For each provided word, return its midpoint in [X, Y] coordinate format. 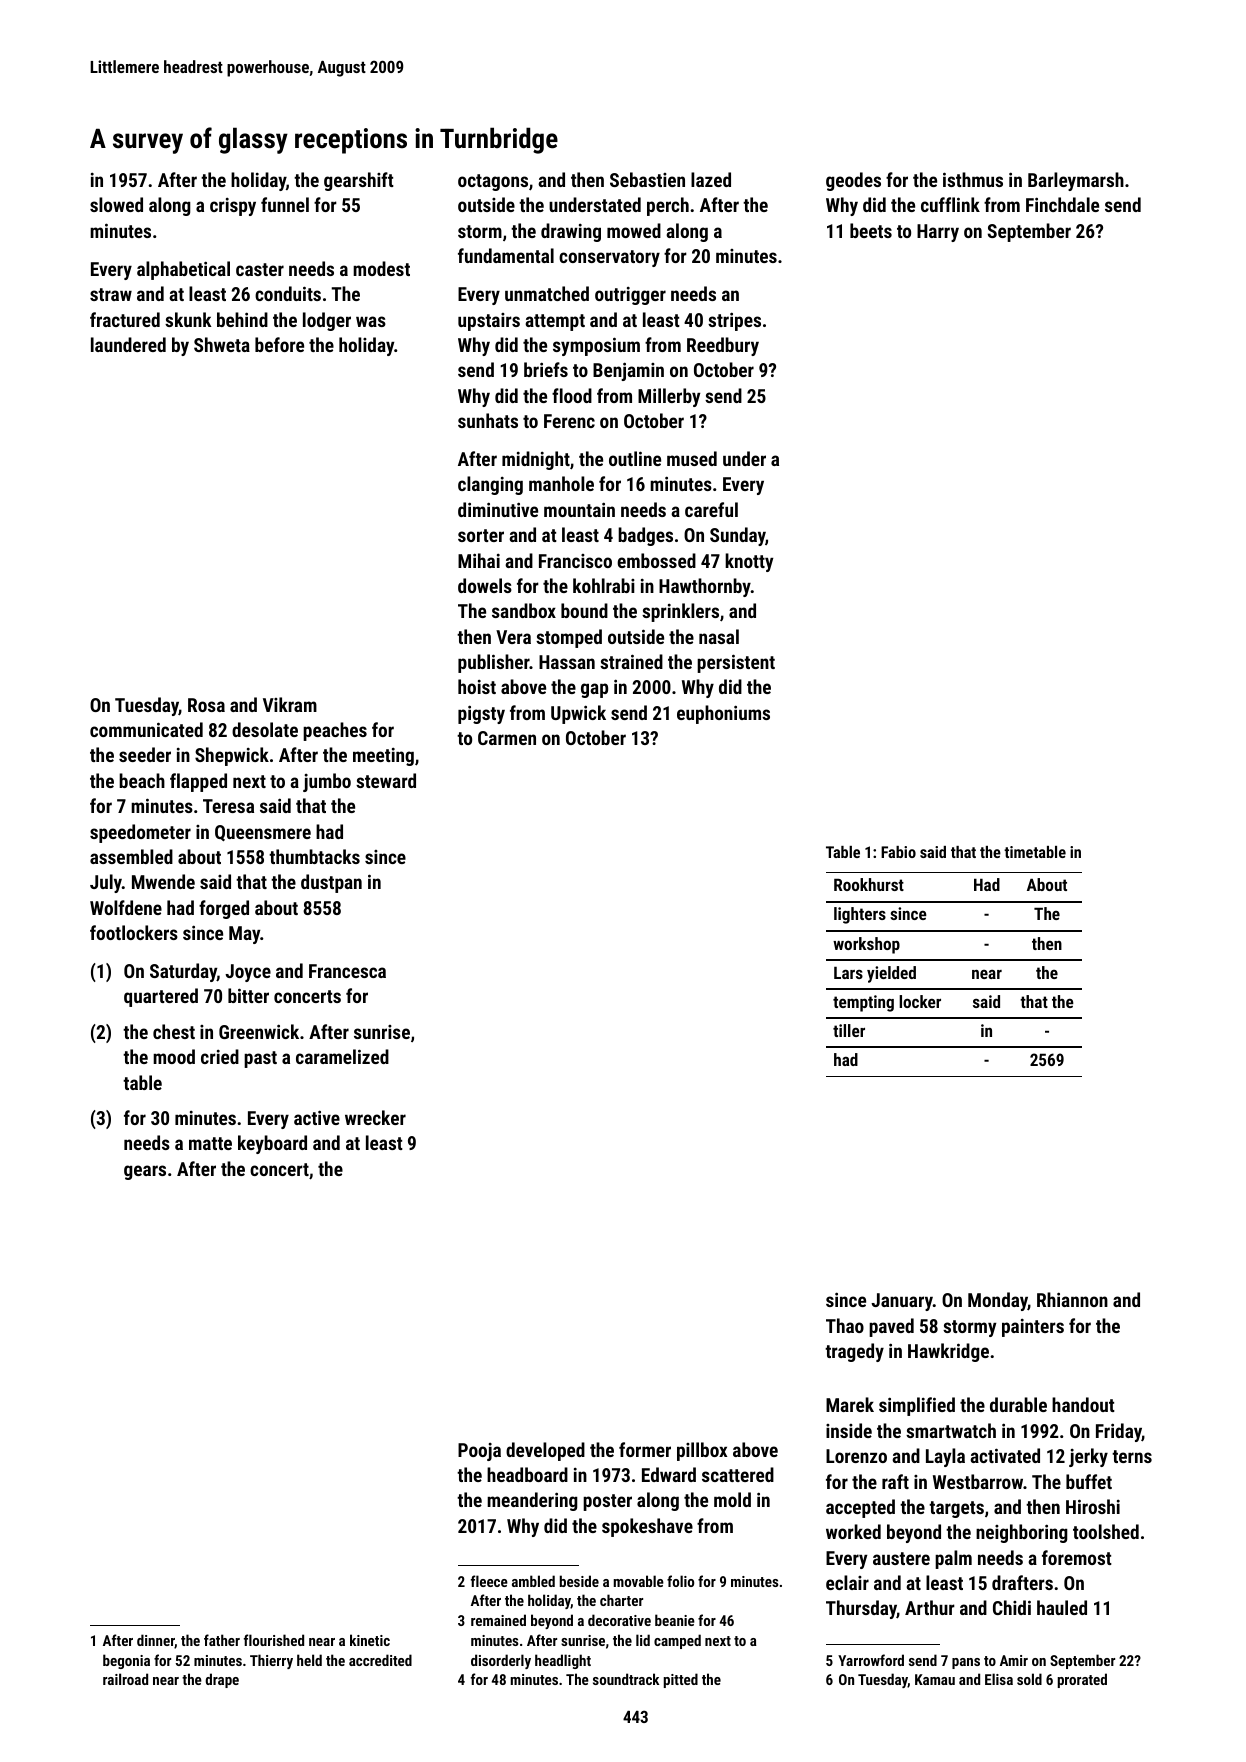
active [317, 1117]
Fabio [898, 852]
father [222, 1640]
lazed [711, 179]
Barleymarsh [1076, 181]
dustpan [331, 883]
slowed [116, 204]
